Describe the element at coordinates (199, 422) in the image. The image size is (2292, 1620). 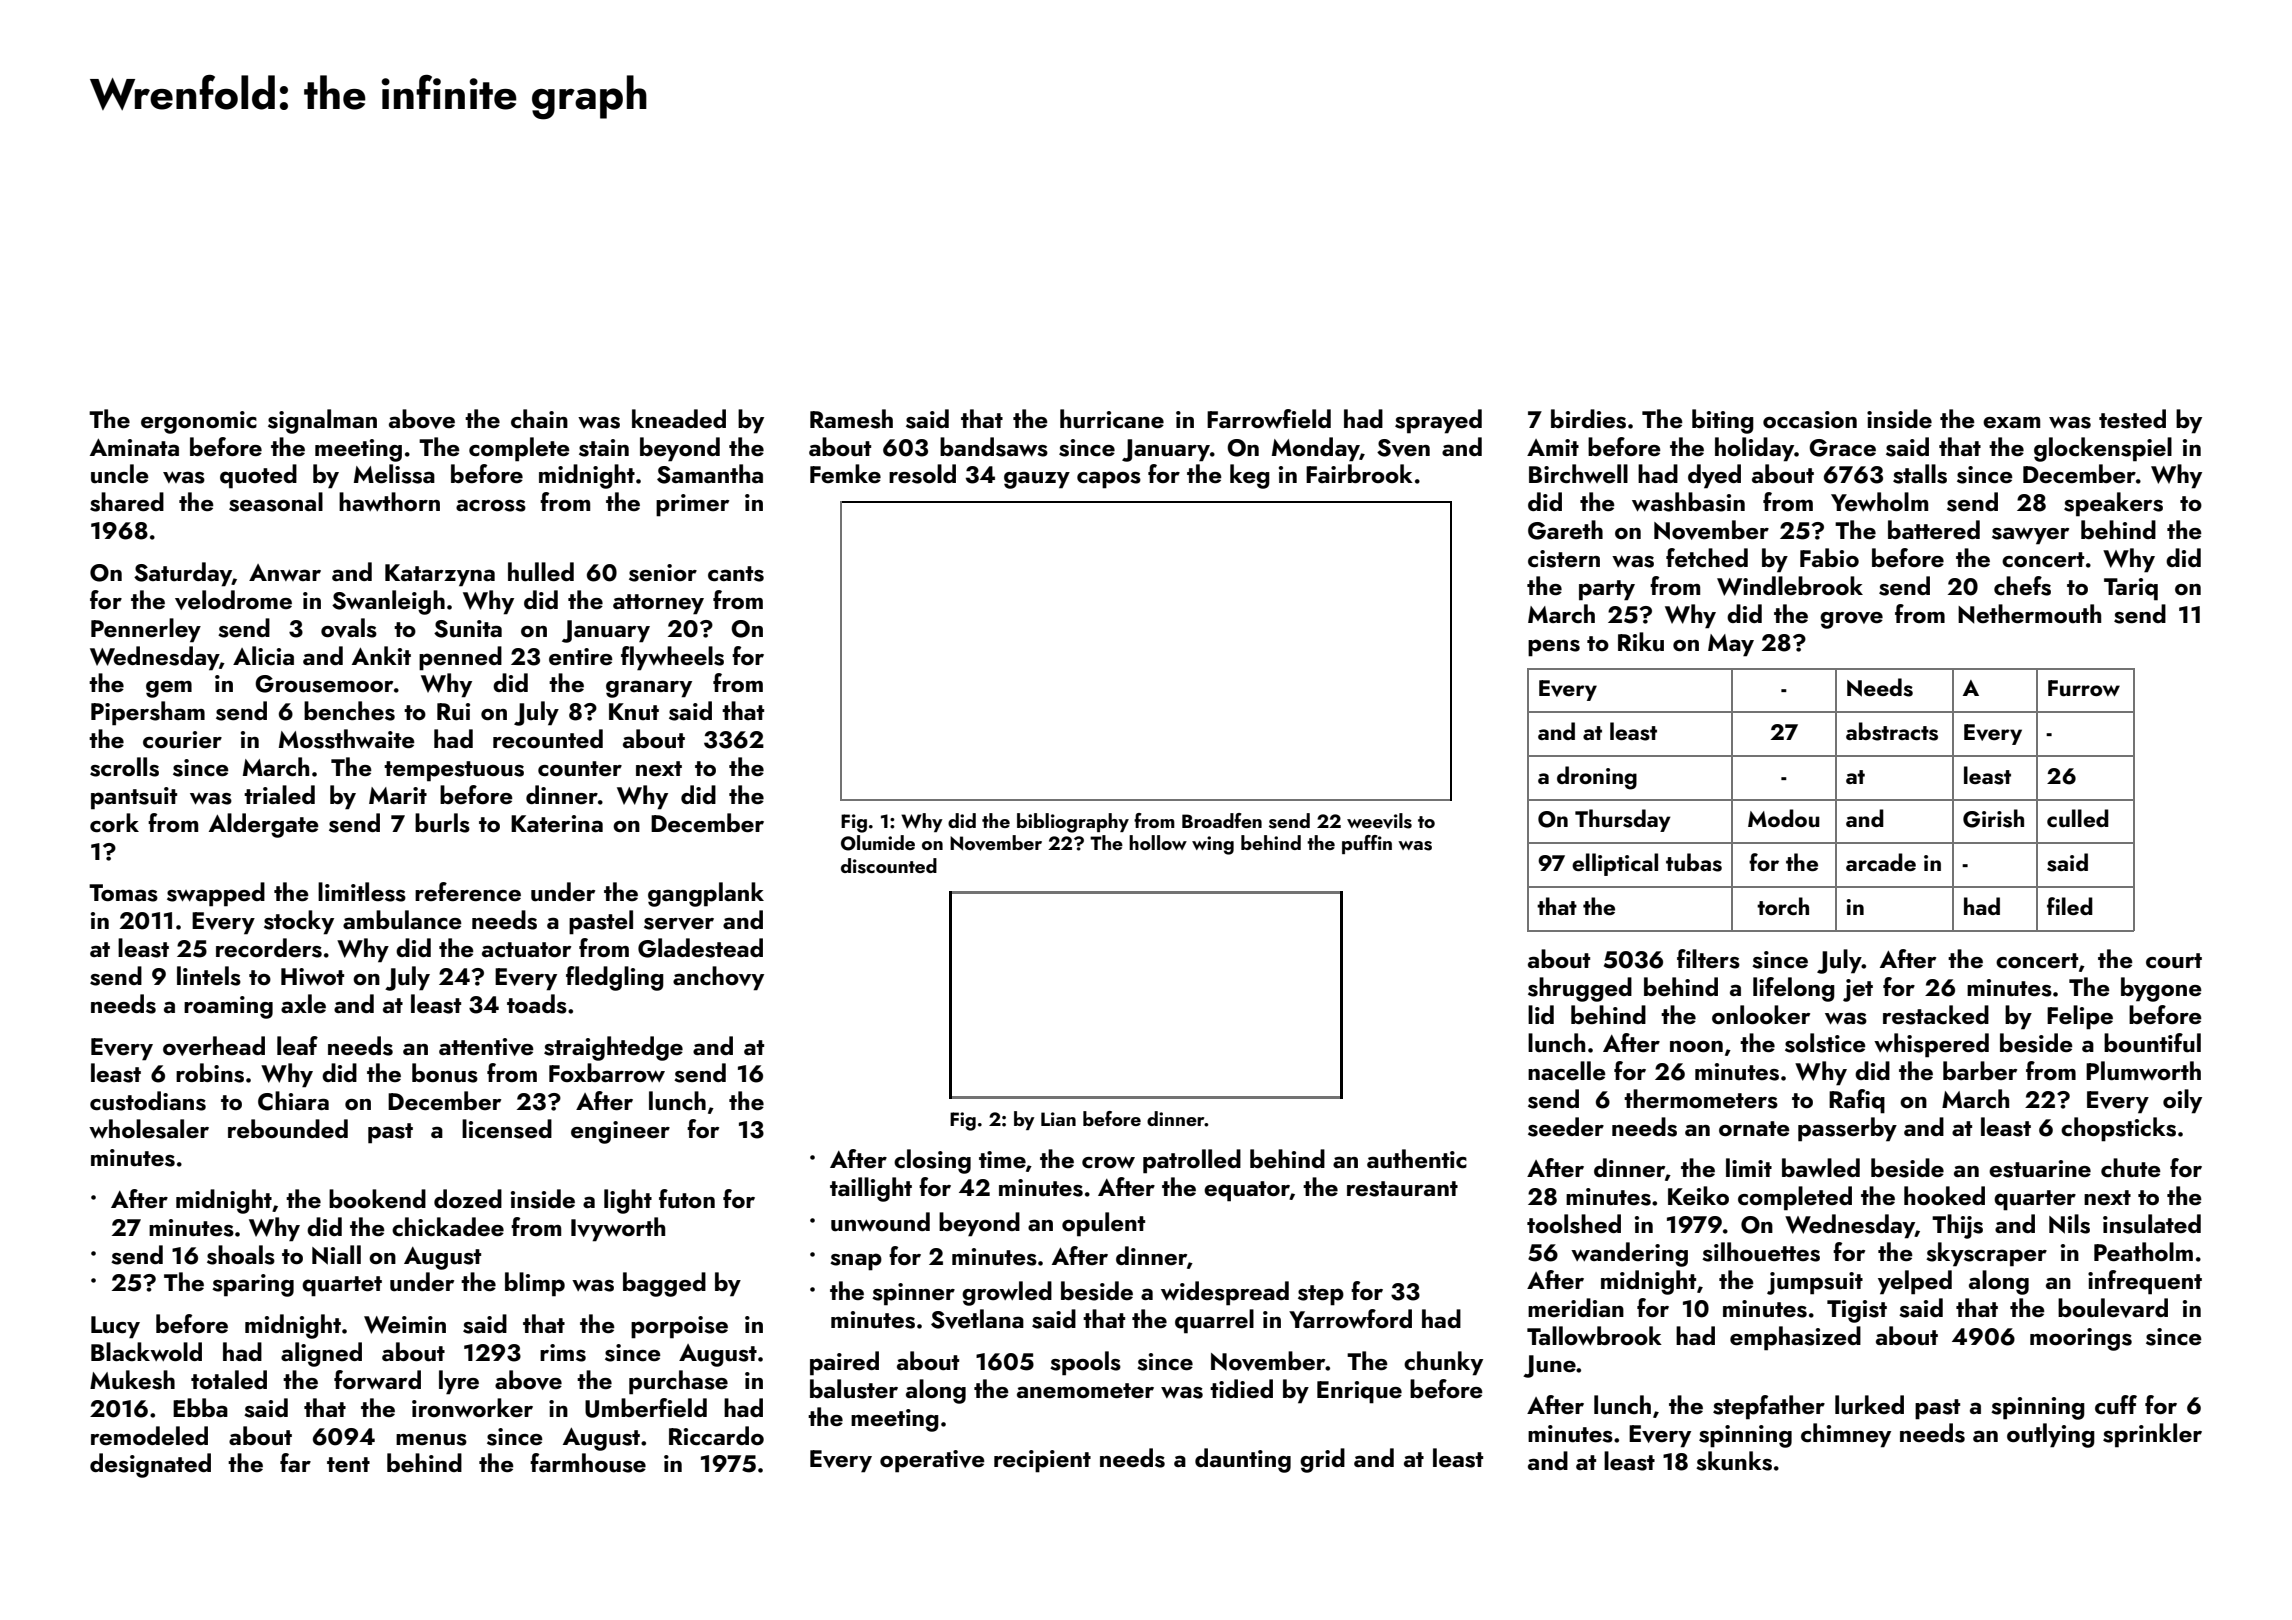
I see `ergonomic` at that location.
